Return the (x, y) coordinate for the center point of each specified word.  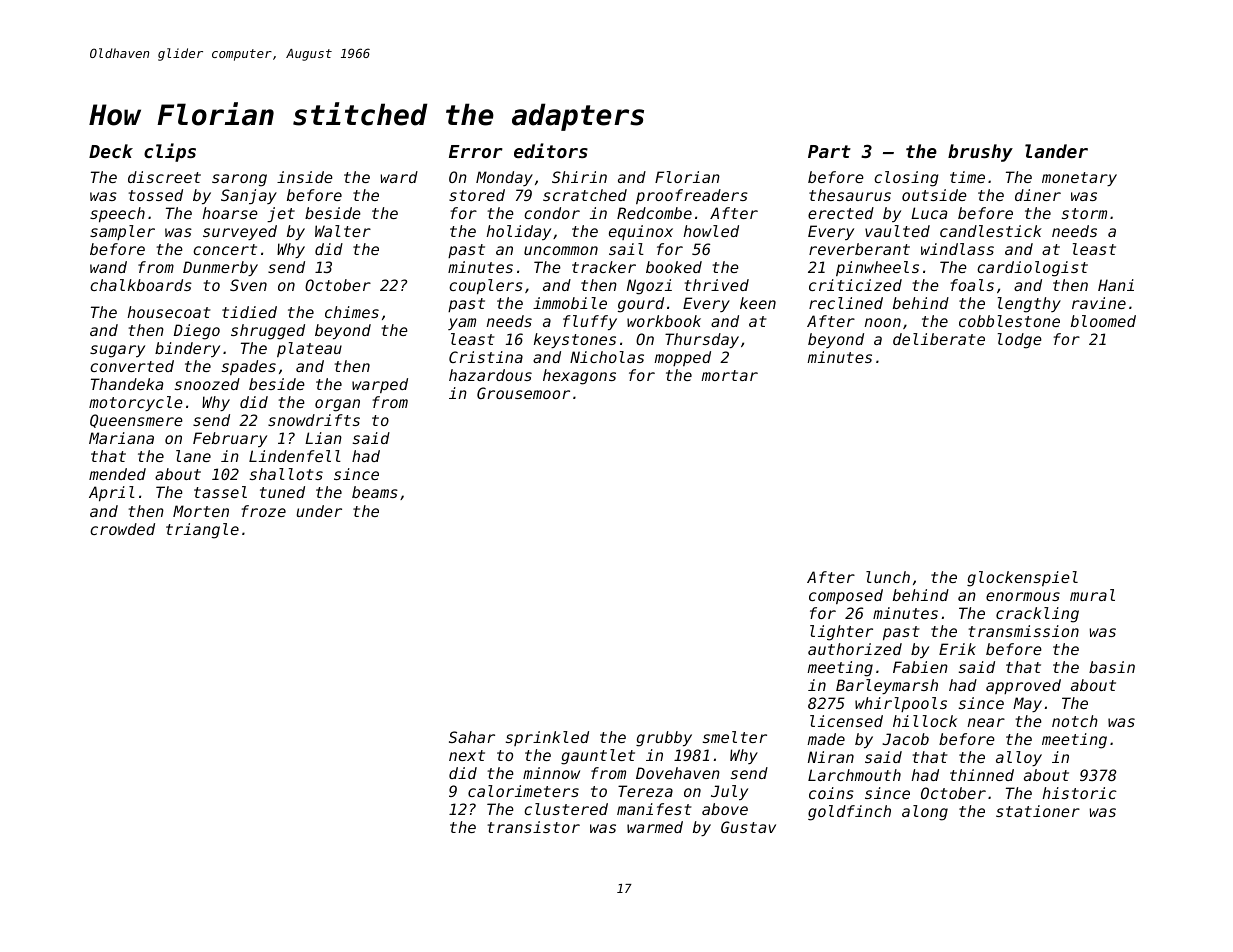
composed (846, 596)
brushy (980, 153)
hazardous (490, 375)
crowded (122, 529)
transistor (533, 827)
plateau (309, 349)
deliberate (939, 339)
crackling (1037, 615)
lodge (1020, 341)
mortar (729, 375)
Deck (111, 151)
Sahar (472, 737)
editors (551, 150)
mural (1092, 595)
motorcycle (136, 403)
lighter (841, 633)
